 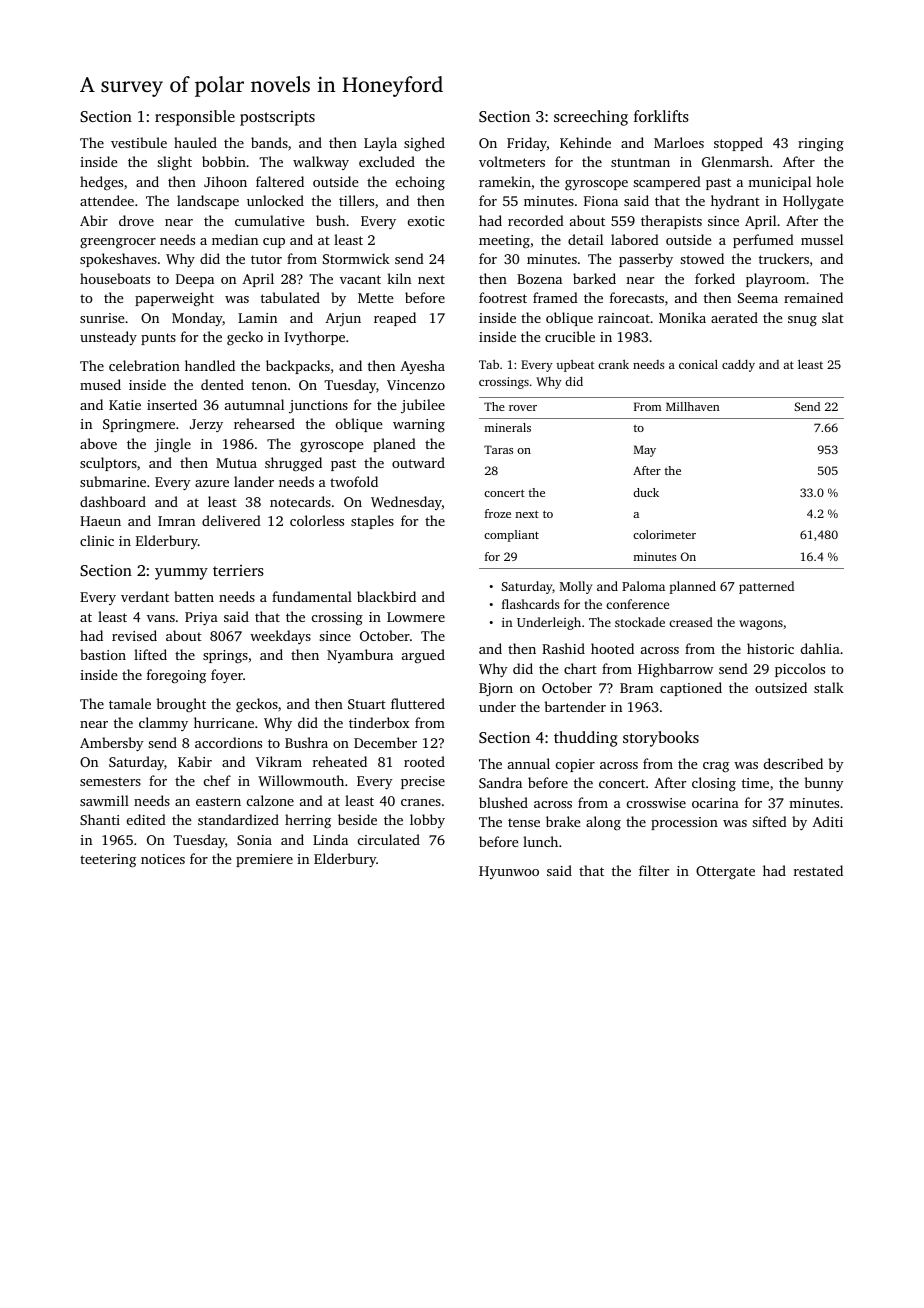 What do you see at coordinates (264, 860) in the screenshot?
I see `premiere` at bounding box center [264, 860].
